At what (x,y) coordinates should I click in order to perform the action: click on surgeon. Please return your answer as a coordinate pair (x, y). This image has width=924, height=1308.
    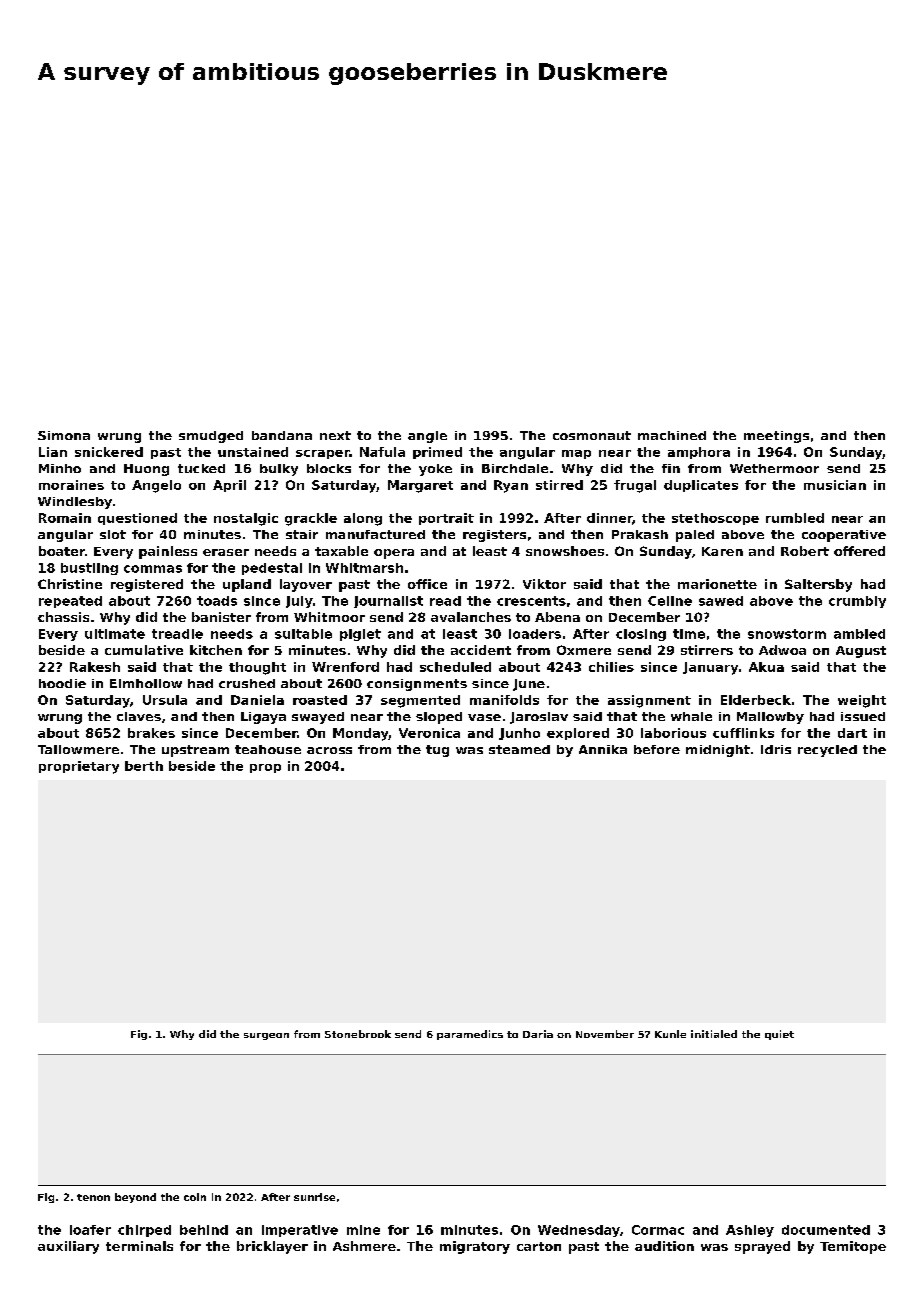
    Looking at the image, I should click on (266, 1036).
